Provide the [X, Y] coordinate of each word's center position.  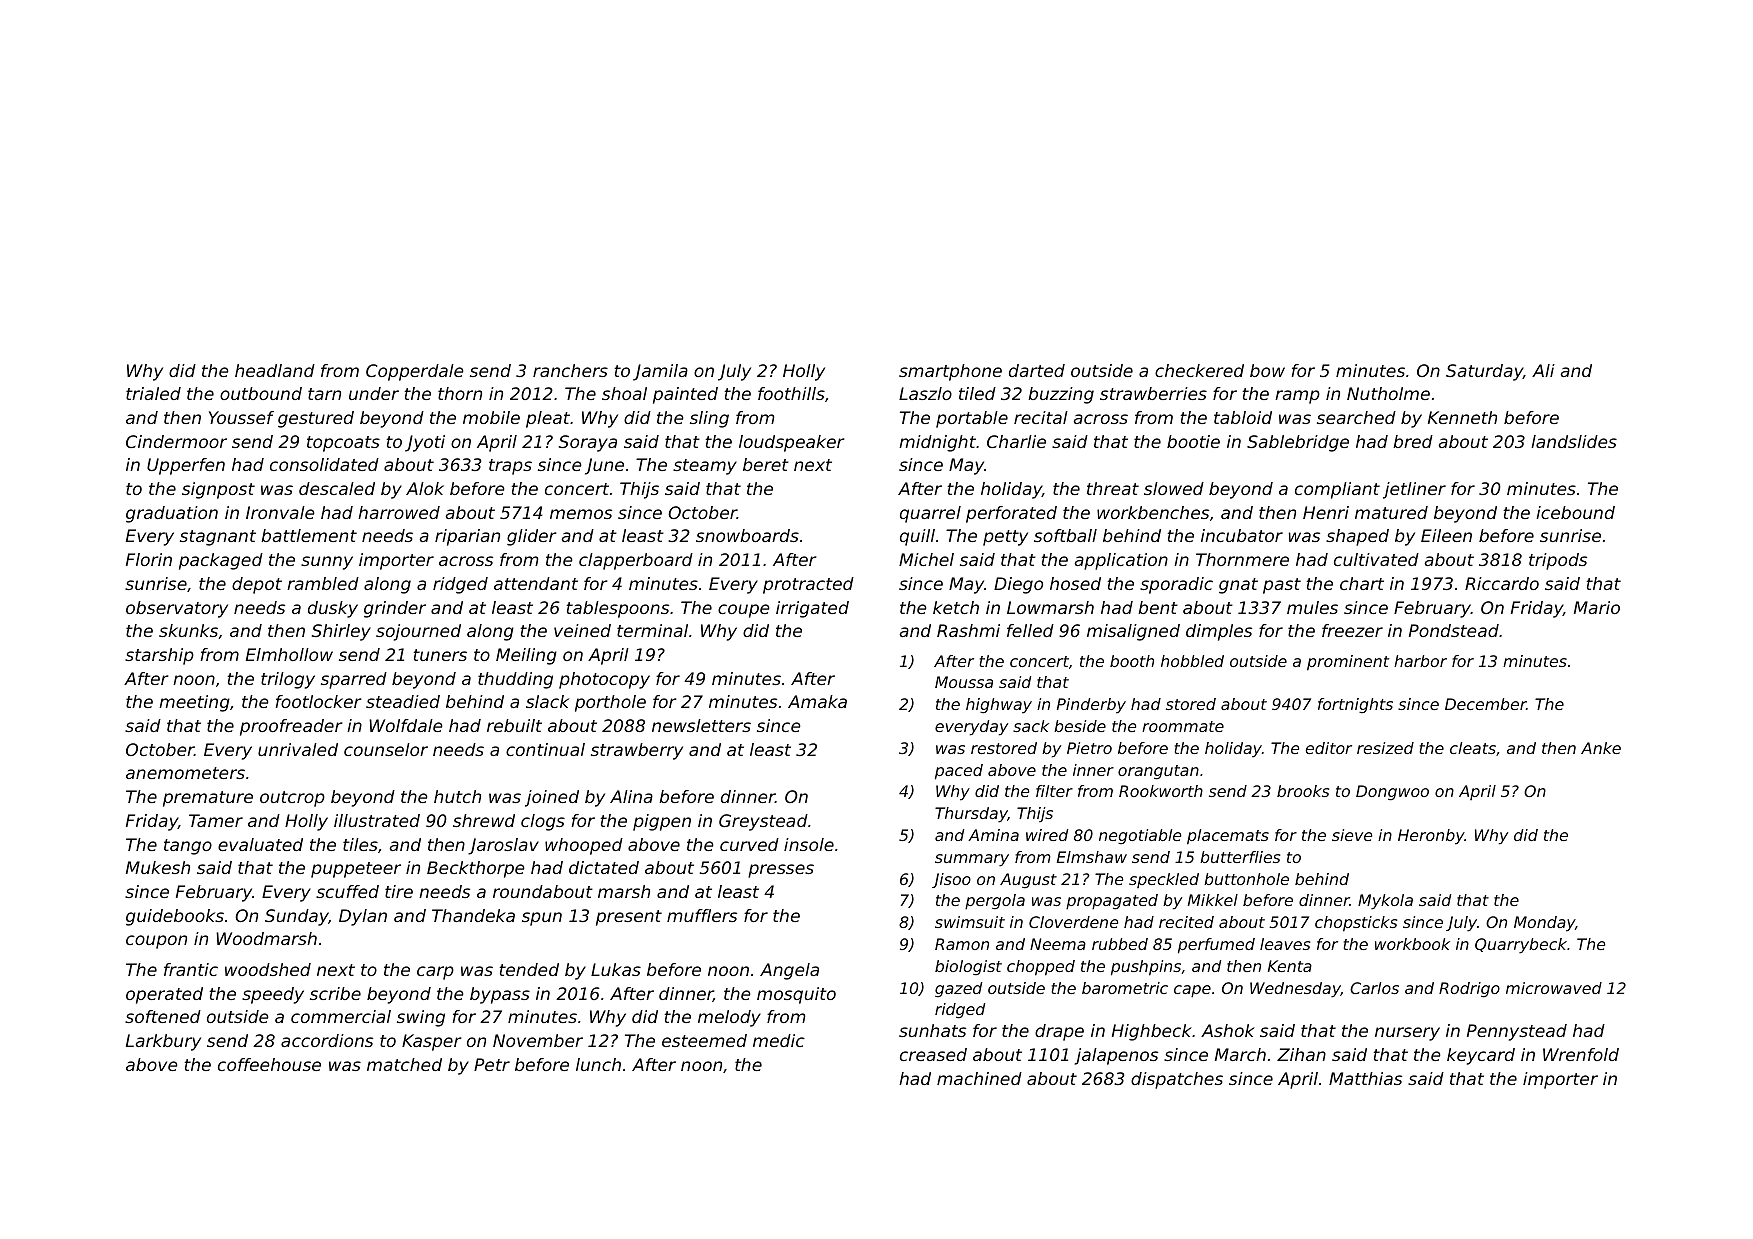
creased [933, 1054]
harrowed [399, 512]
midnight [937, 443]
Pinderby [1091, 705]
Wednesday [1295, 990]
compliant [1337, 490]
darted [1037, 370]
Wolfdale [406, 725]
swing [421, 1018]
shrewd [484, 820]
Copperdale [415, 372]
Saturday [1484, 372]
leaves [1285, 944]
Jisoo [951, 880]
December [1486, 704]
